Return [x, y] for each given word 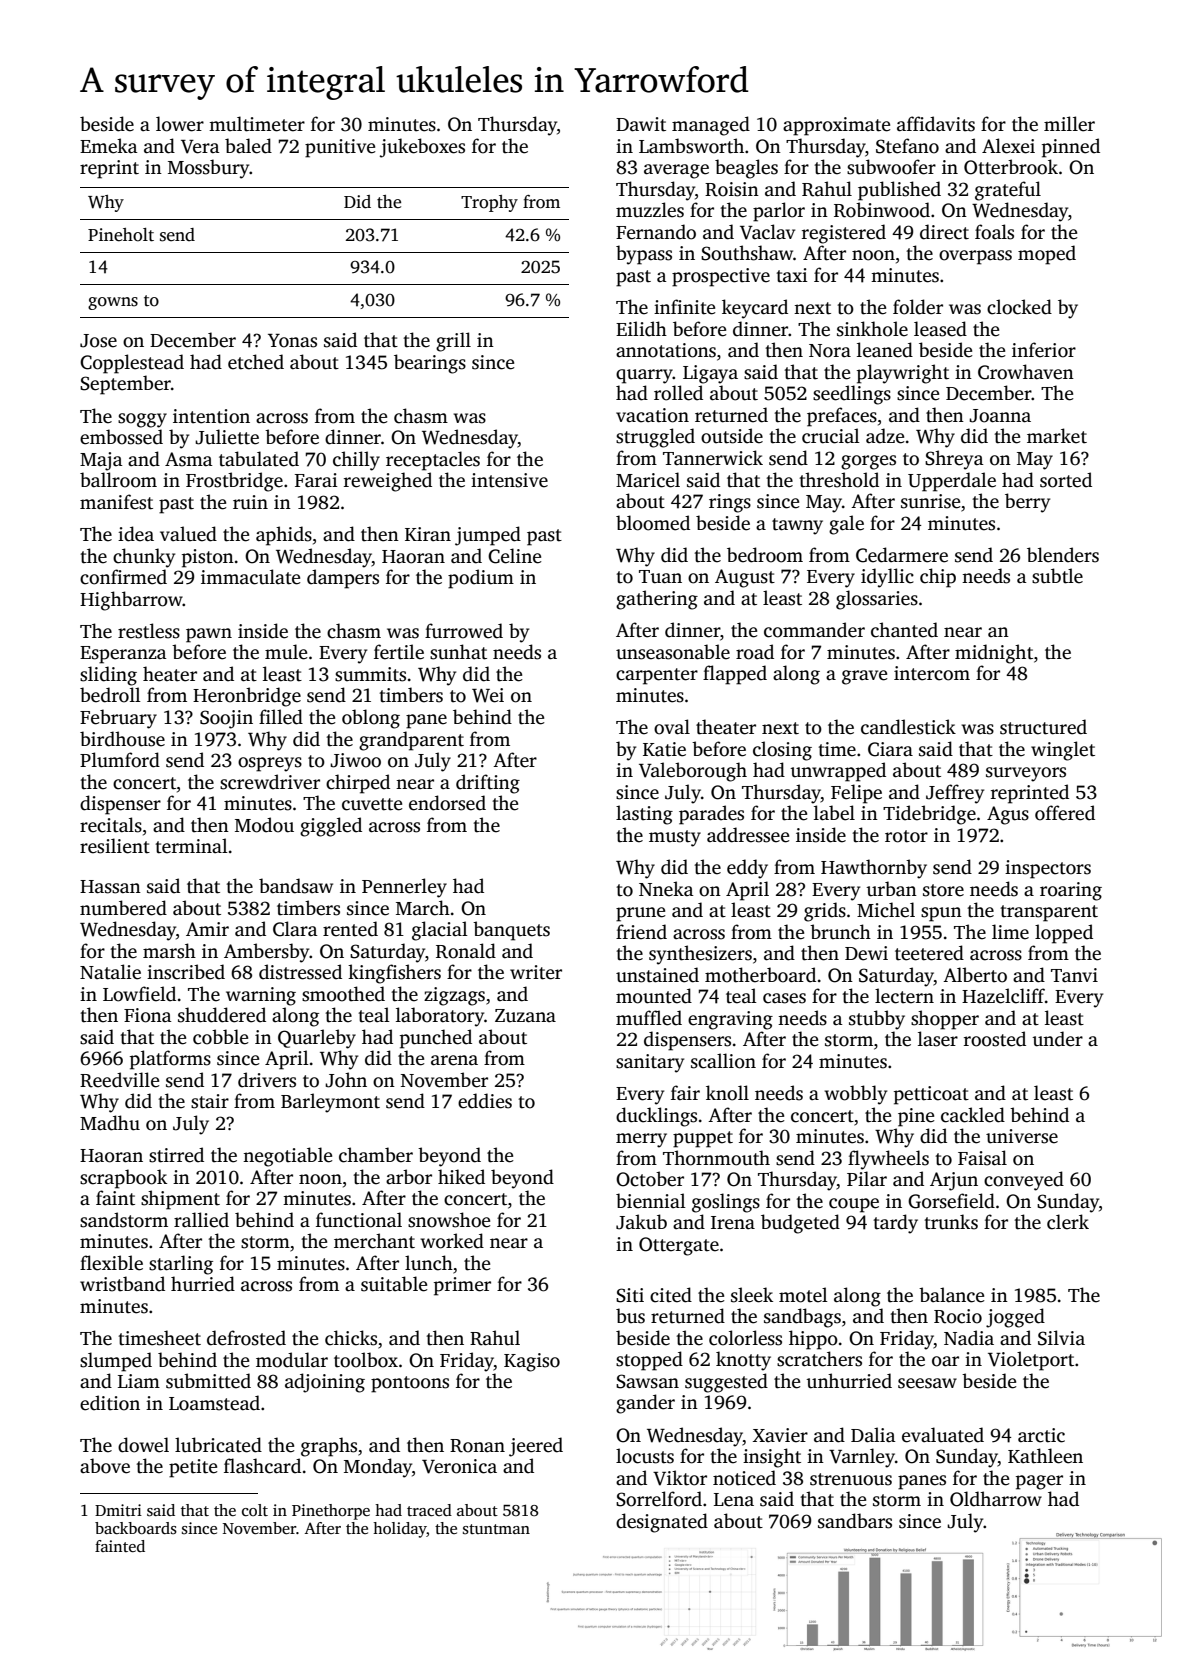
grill [453, 342]
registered [844, 234]
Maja [101, 461]
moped [1047, 255]
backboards [136, 1528]
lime [1010, 932]
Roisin [732, 189]
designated [662, 1523]
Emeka [109, 146]
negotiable [288, 1157]
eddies [485, 1101]
